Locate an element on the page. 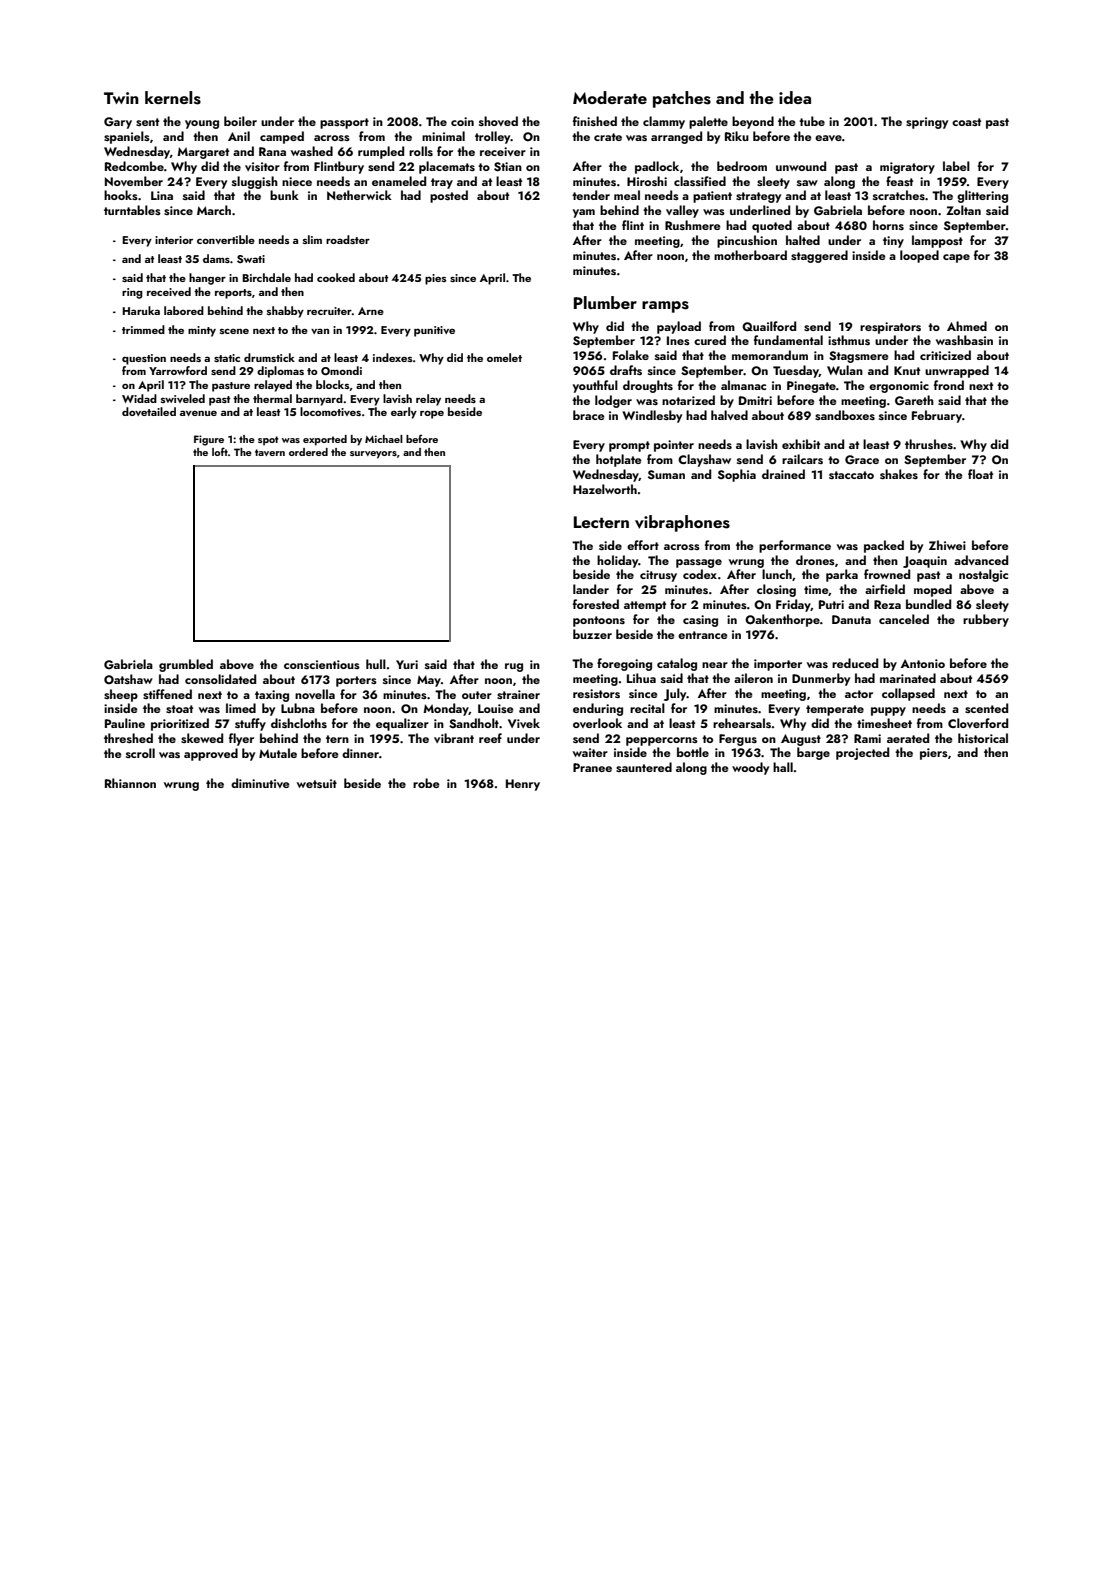  washed is located at coordinates (312, 151).
